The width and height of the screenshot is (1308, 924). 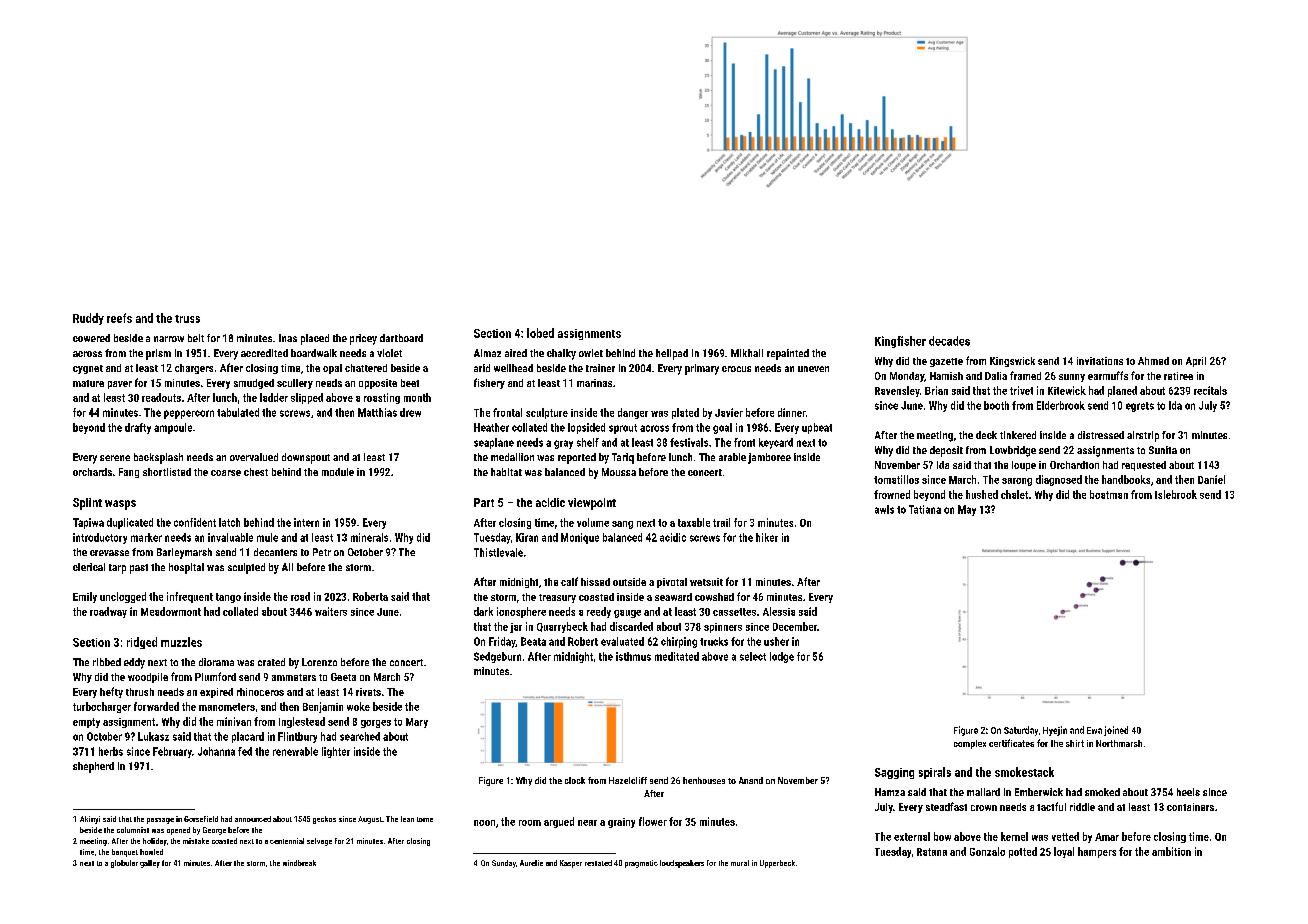 I want to click on hampers, so click(x=1097, y=852).
